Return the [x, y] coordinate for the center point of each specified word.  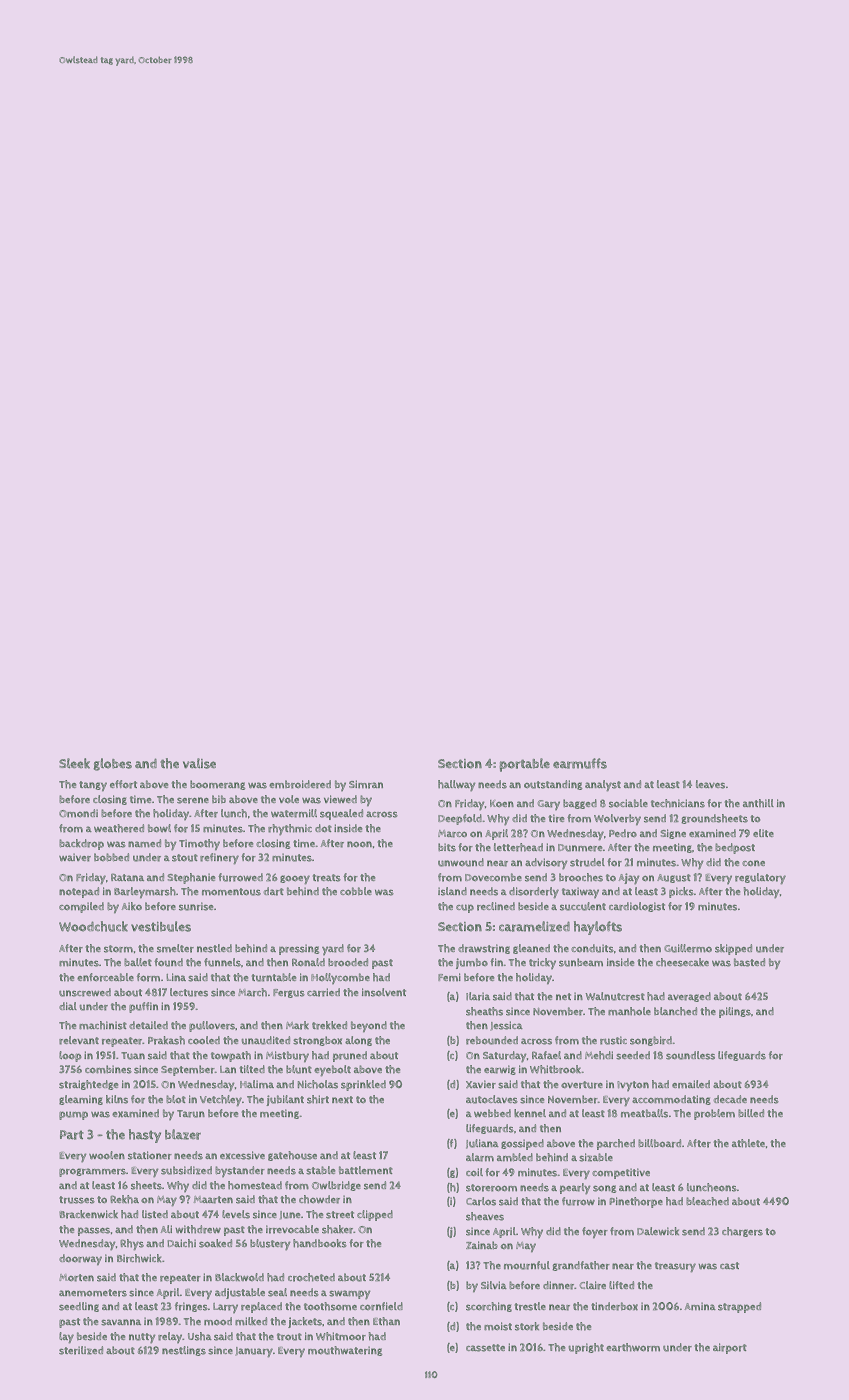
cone [753, 863]
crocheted [311, 1277]
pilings [735, 1012]
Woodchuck [93, 926]
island [452, 891]
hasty [145, 1136]
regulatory [760, 879]
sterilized [81, 1350]
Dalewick [658, 1231]
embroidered [300, 784]
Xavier [481, 1084]
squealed [341, 814]
